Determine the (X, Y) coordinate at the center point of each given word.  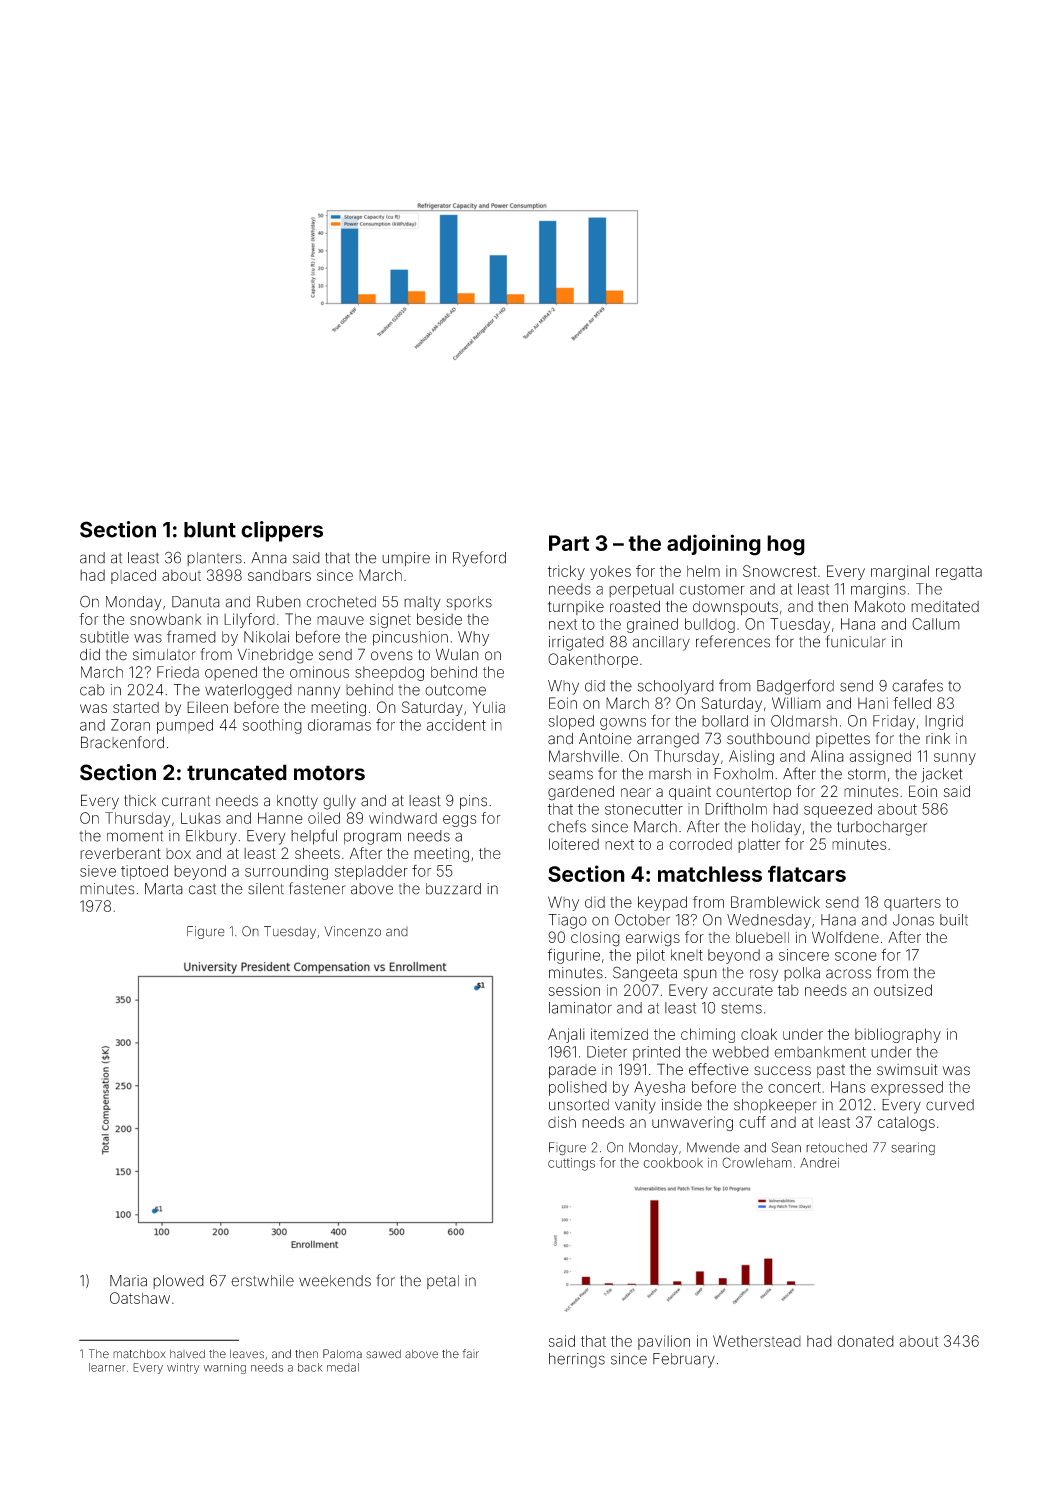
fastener (317, 888)
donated (865, 1341)
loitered (574, 844)
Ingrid (944, 722)
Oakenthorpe (593, 660)
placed (133, 576)
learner (107, 1367)
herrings (577, 1360)
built (954, 920)
